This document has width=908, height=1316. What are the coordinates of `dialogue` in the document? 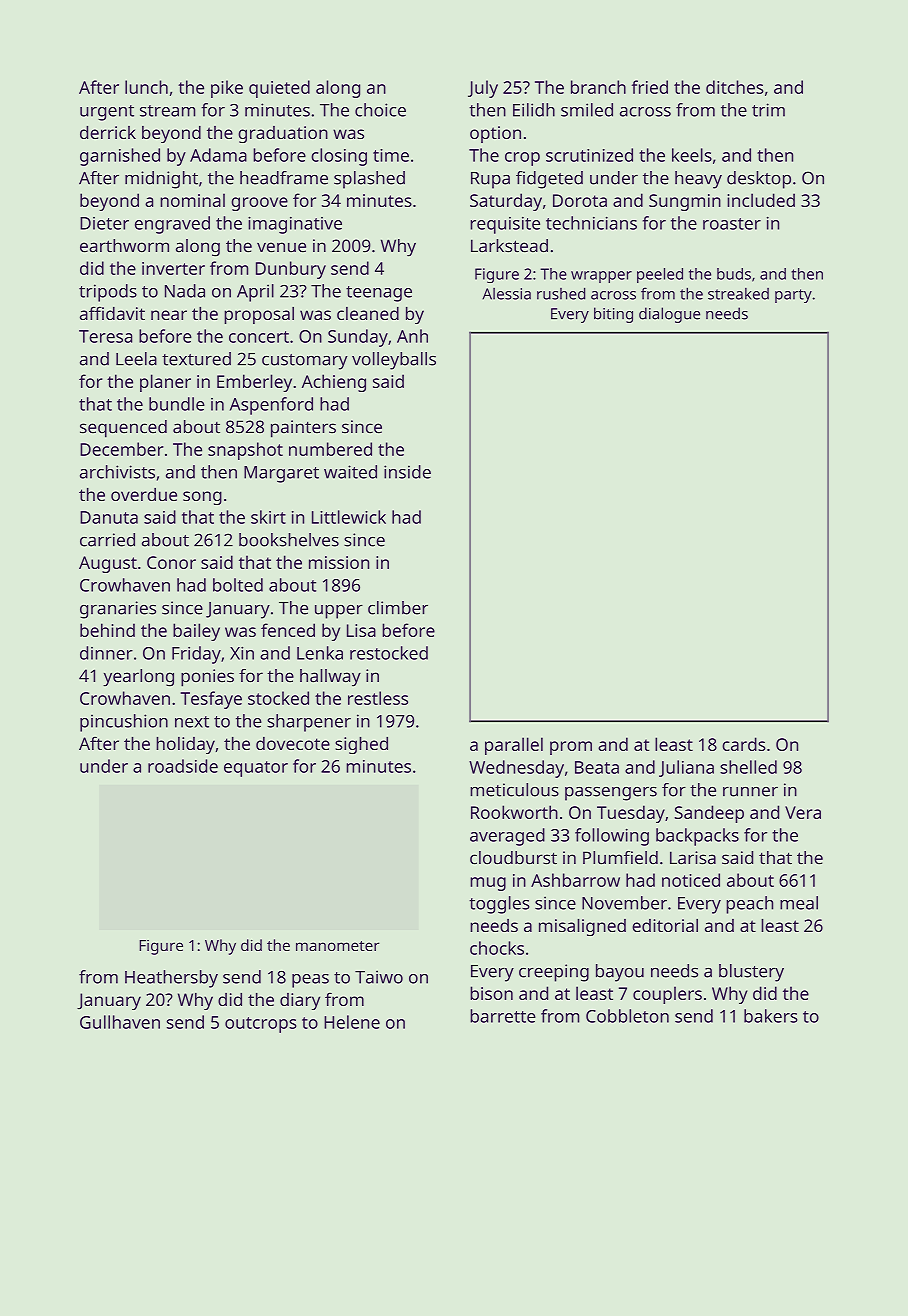 It's located at (669, 315).
